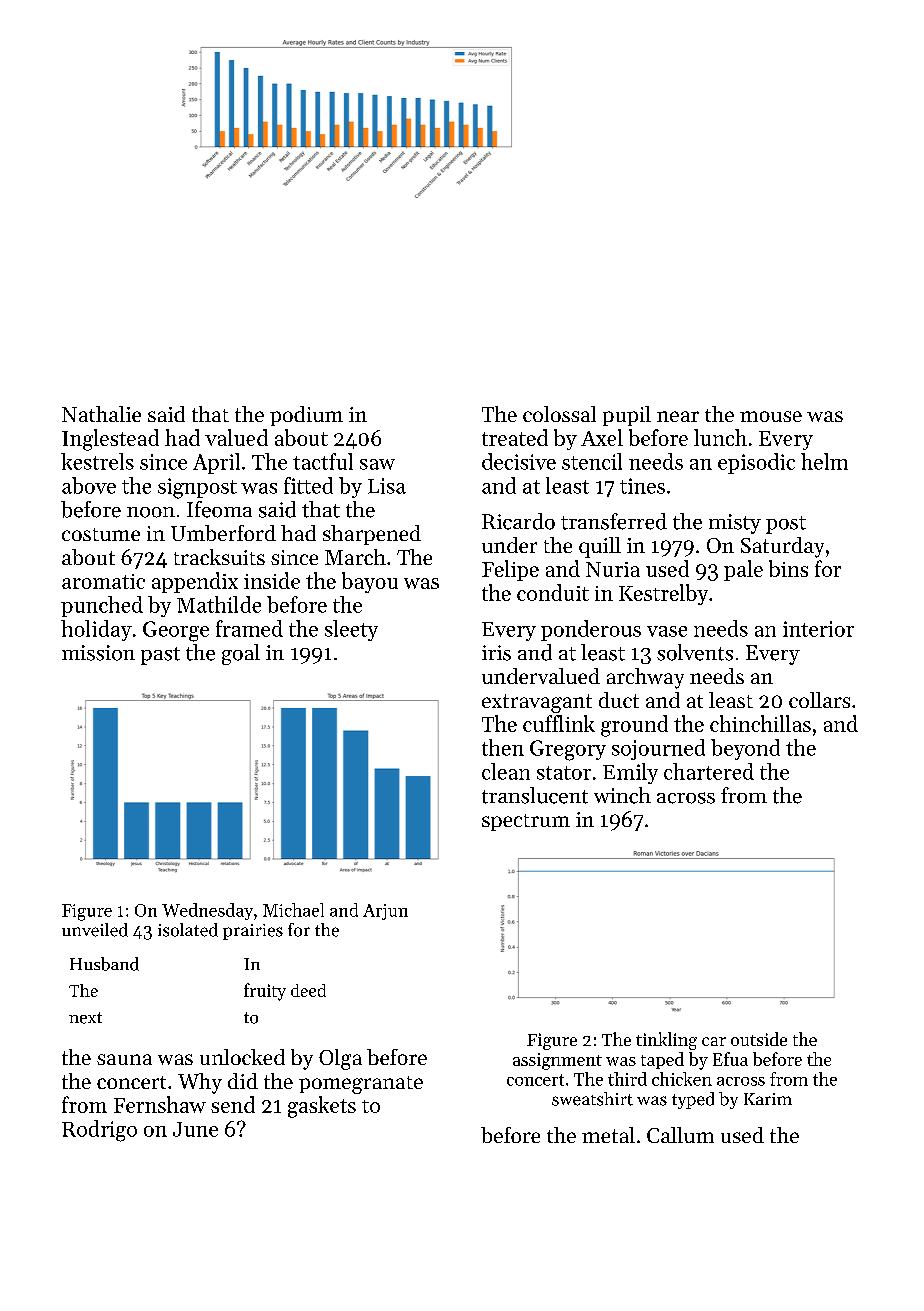 The width and height of the screenshot is (924, 1311). I want to click on tinkling, so click(666, 1041).
